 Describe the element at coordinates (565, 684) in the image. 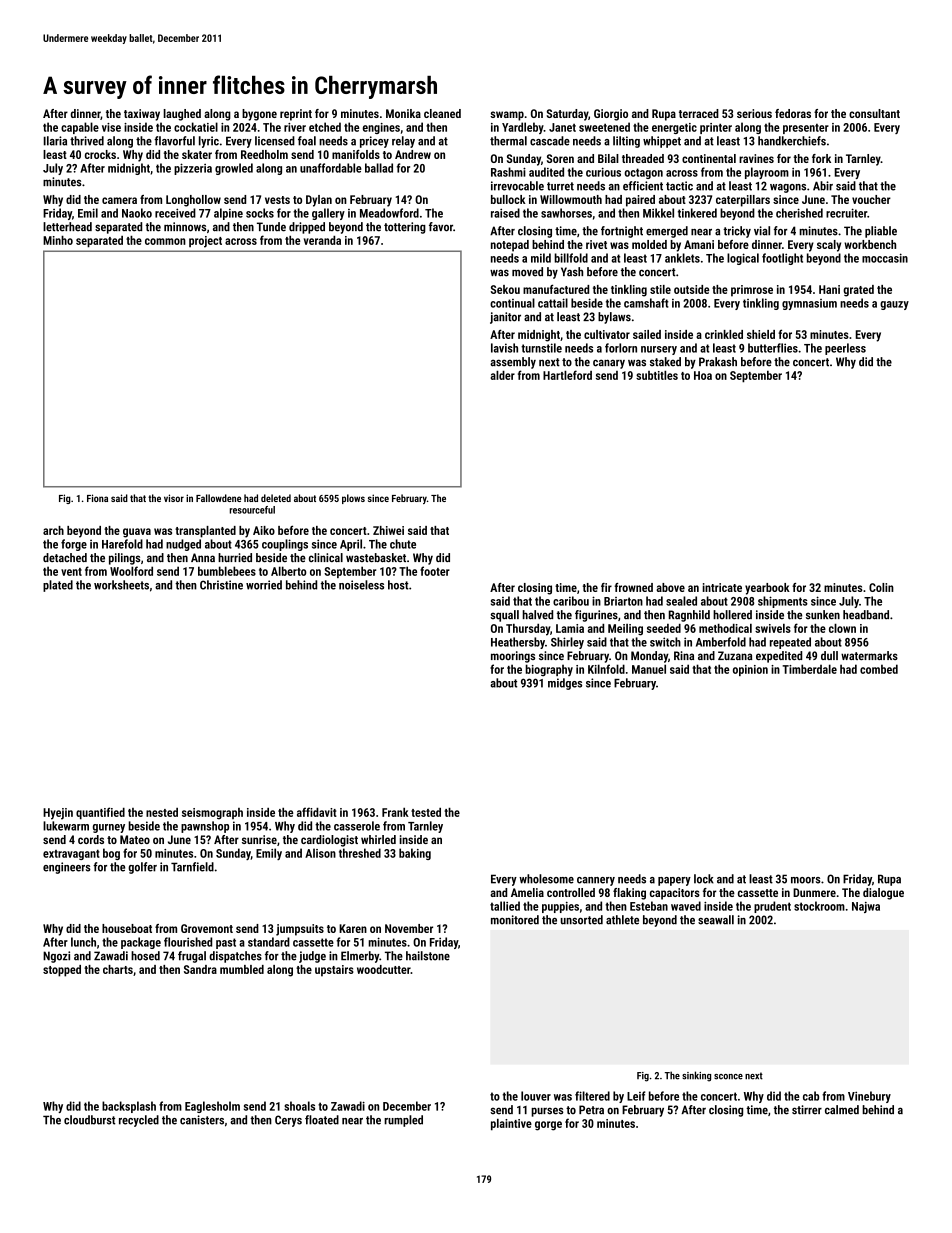

I see `midges` at that location.
